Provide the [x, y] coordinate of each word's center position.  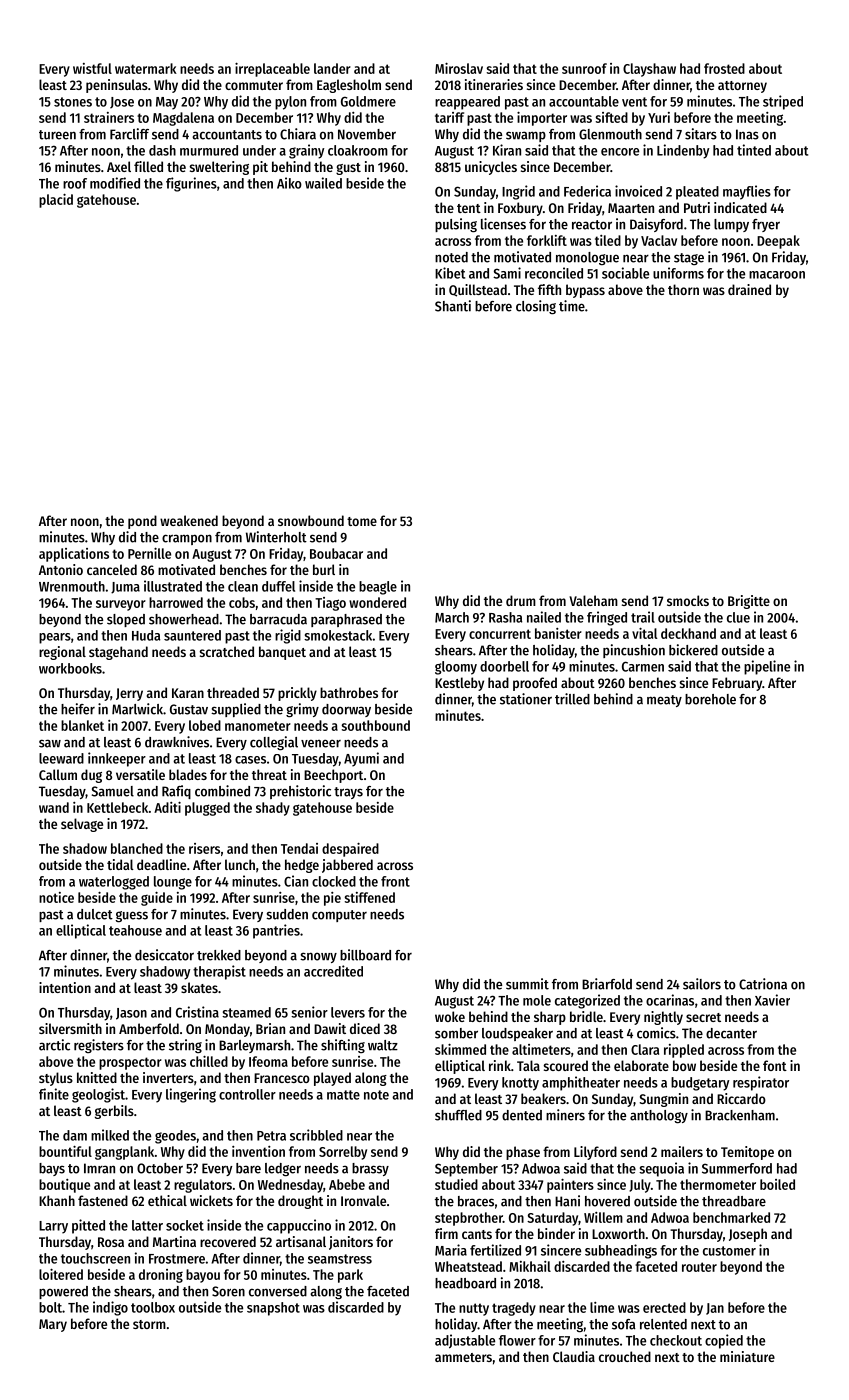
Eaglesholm [349, 86]
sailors [702, 984]
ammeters [463, 1357]
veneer [321, 743]
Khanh [57, 1200]
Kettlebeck [117, 807]
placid [56, 201]
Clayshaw [649, 70]
